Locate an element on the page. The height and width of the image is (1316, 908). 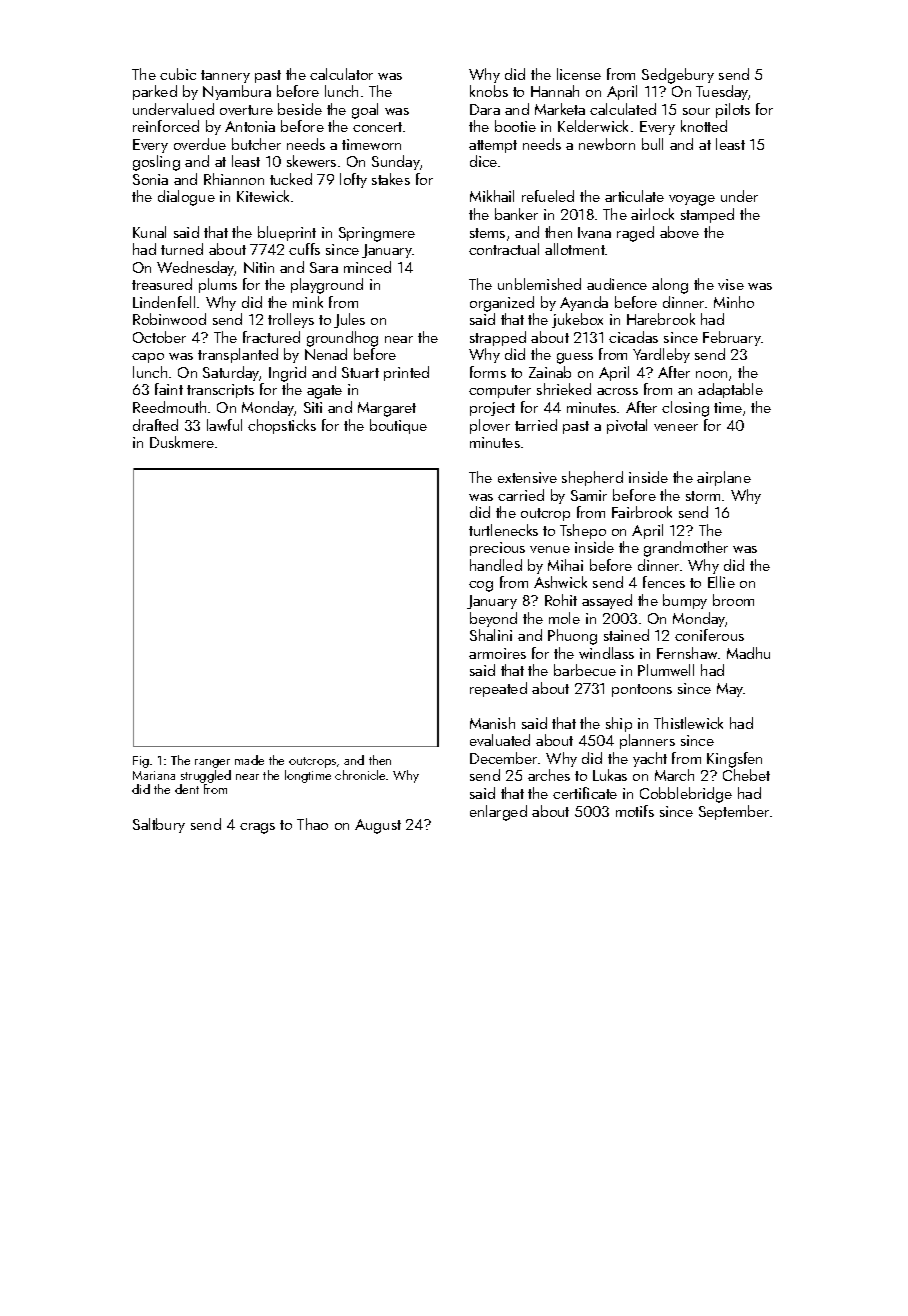
banker is located at coordinates (516, 214).
